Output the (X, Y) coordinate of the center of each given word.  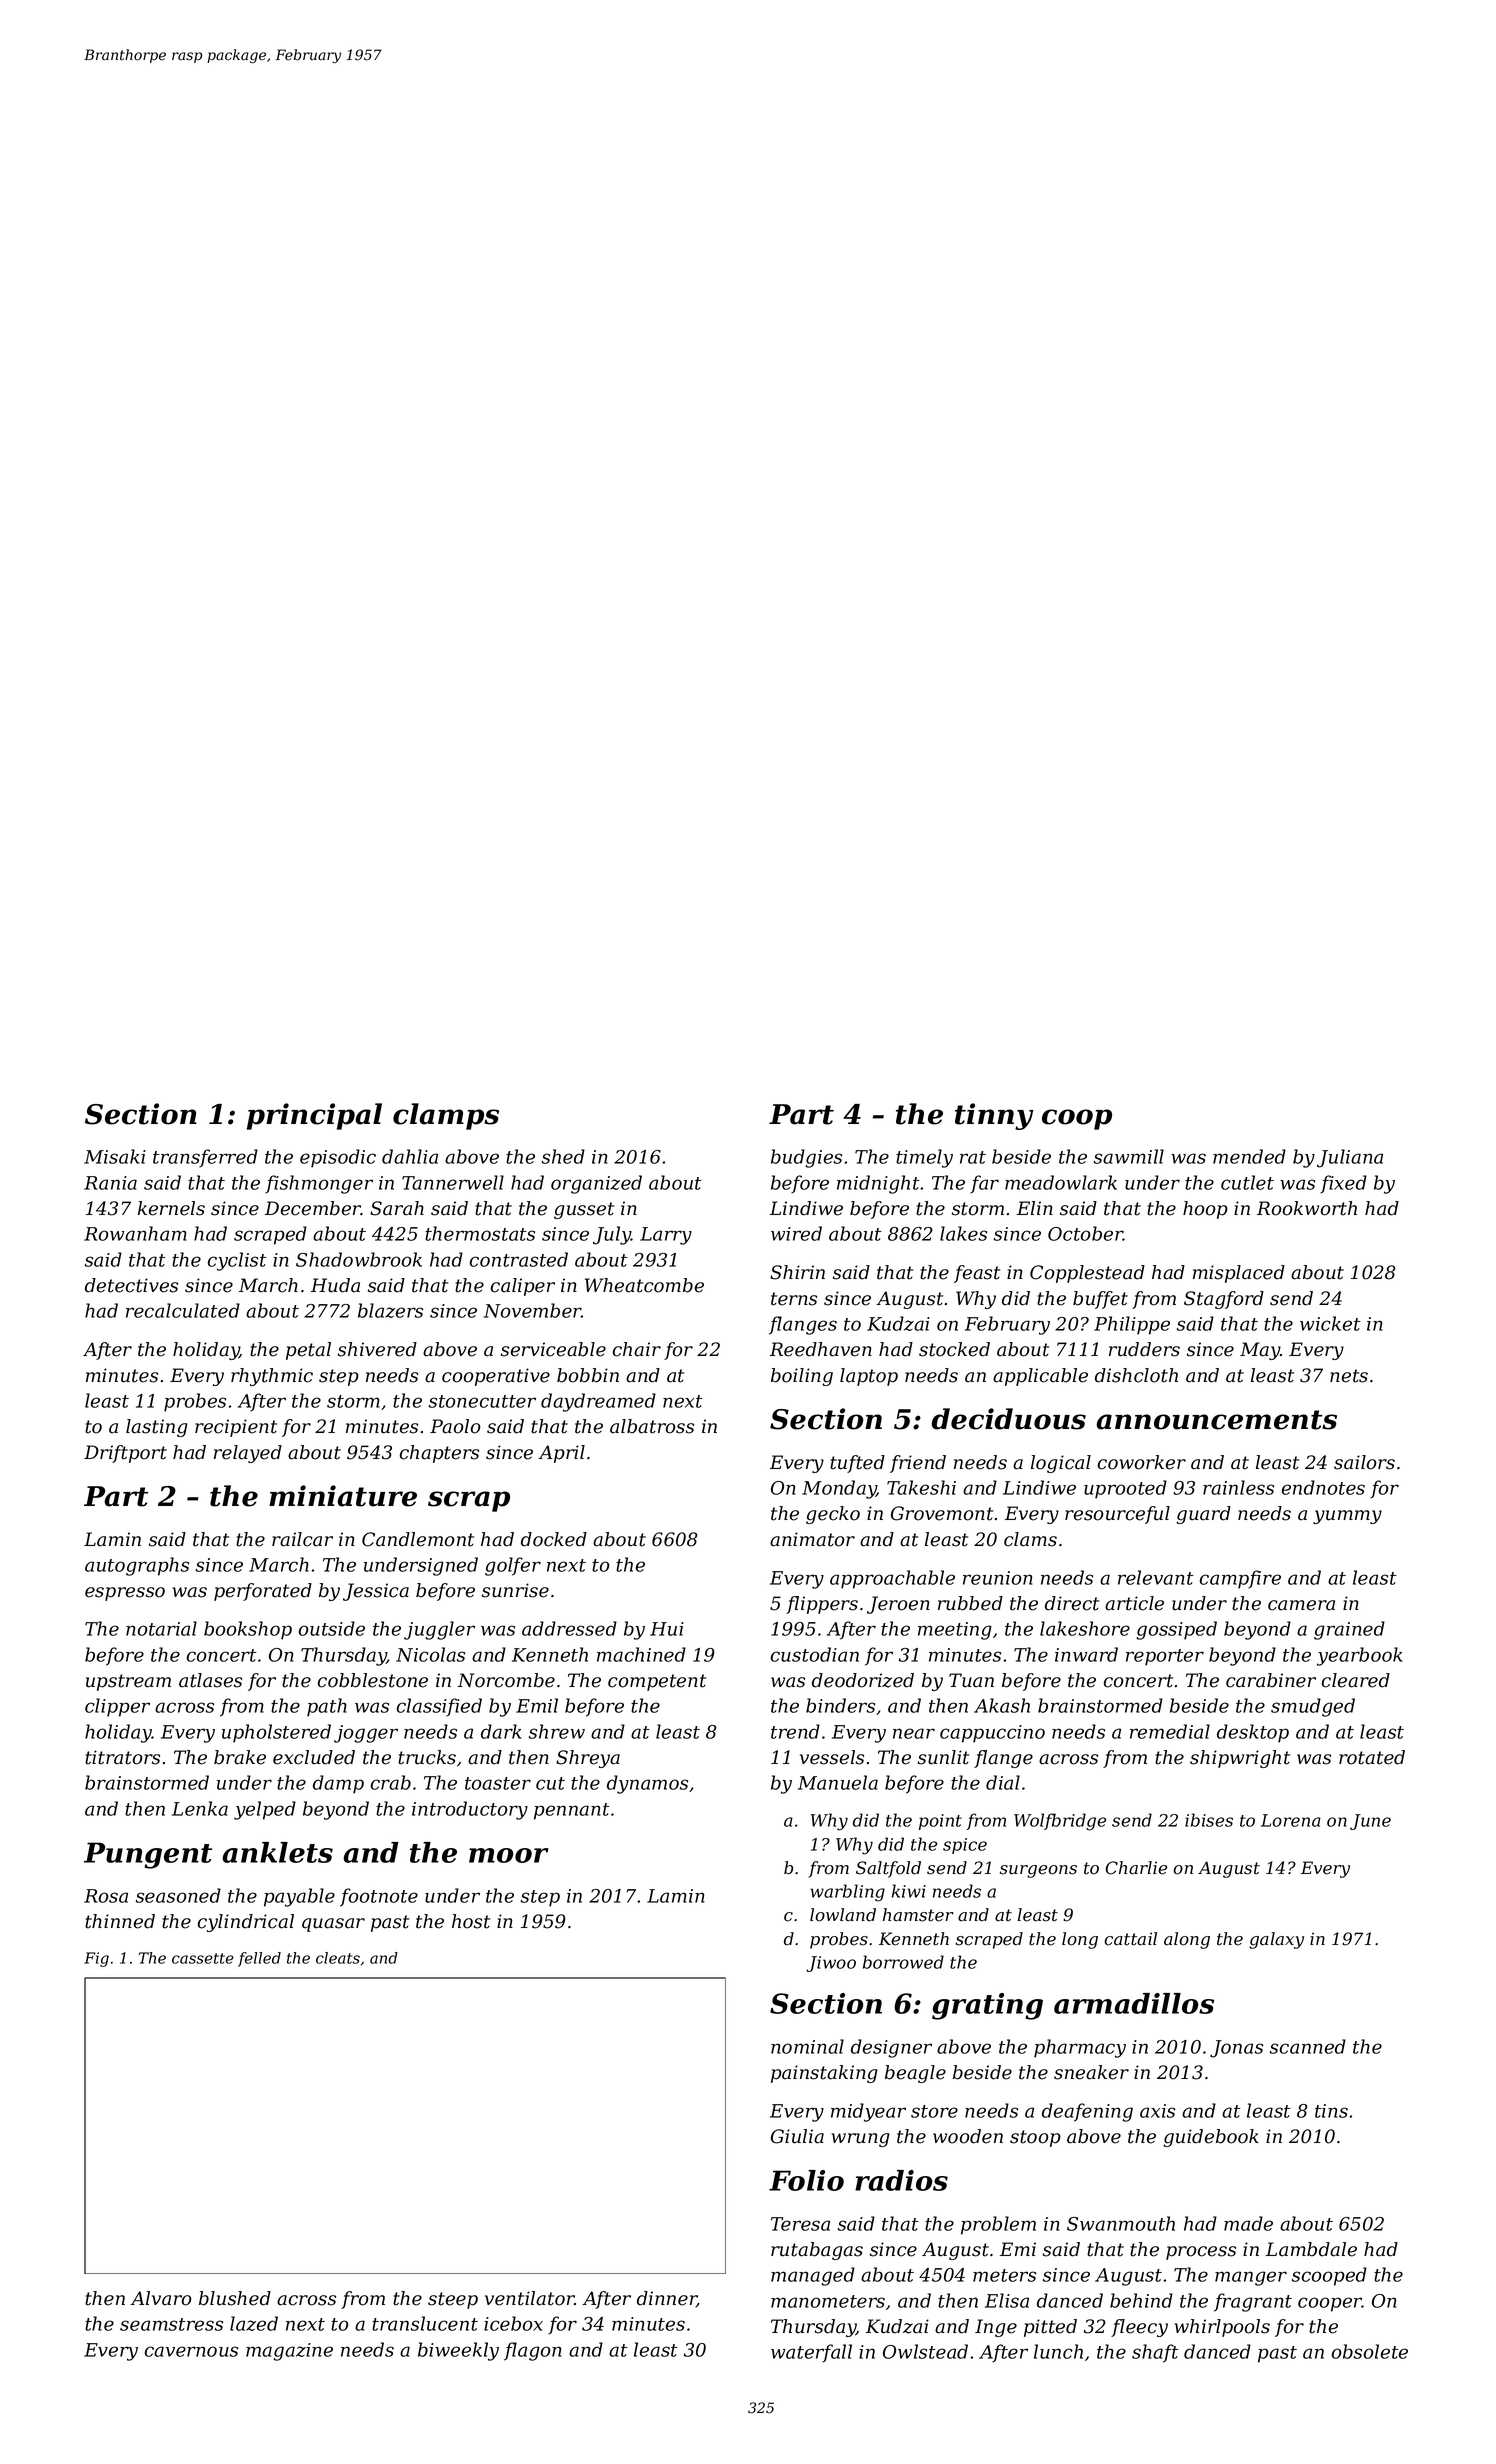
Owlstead (925, 2351)
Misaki (115, 1156)
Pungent (148, 1855)
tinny (994, 1116)
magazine (289, 2352)
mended (1249, 1156)
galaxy (1276, 1940)
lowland (843, 1915)
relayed (248, 1454)
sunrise (515, 1590)
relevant (1156, 1577)
